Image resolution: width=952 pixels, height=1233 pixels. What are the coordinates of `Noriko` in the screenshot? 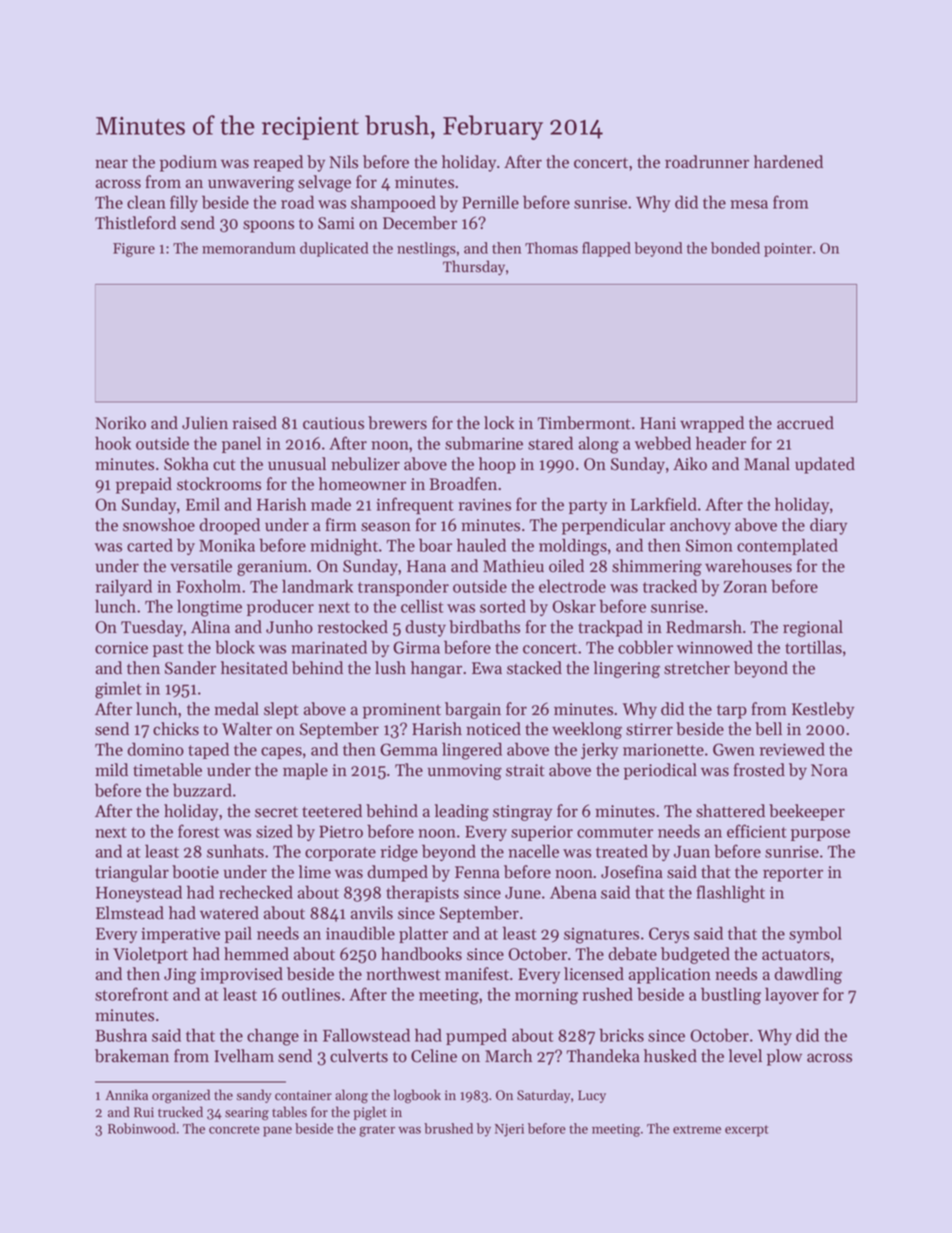 It's located at (120, 423).
